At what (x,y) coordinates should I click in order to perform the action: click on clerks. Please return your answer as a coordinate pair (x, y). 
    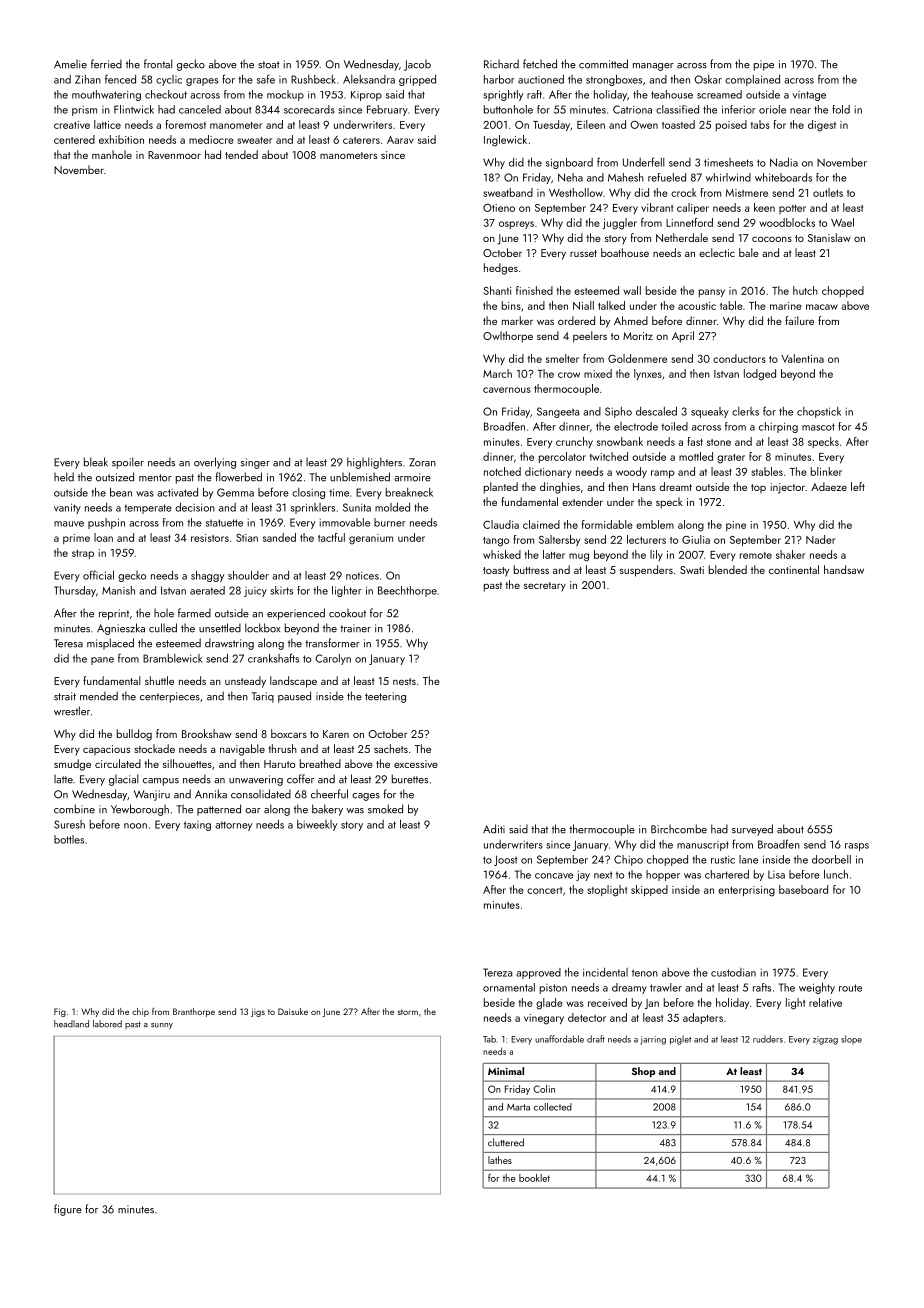
    Looking at the image, I should click on (745, 411).
